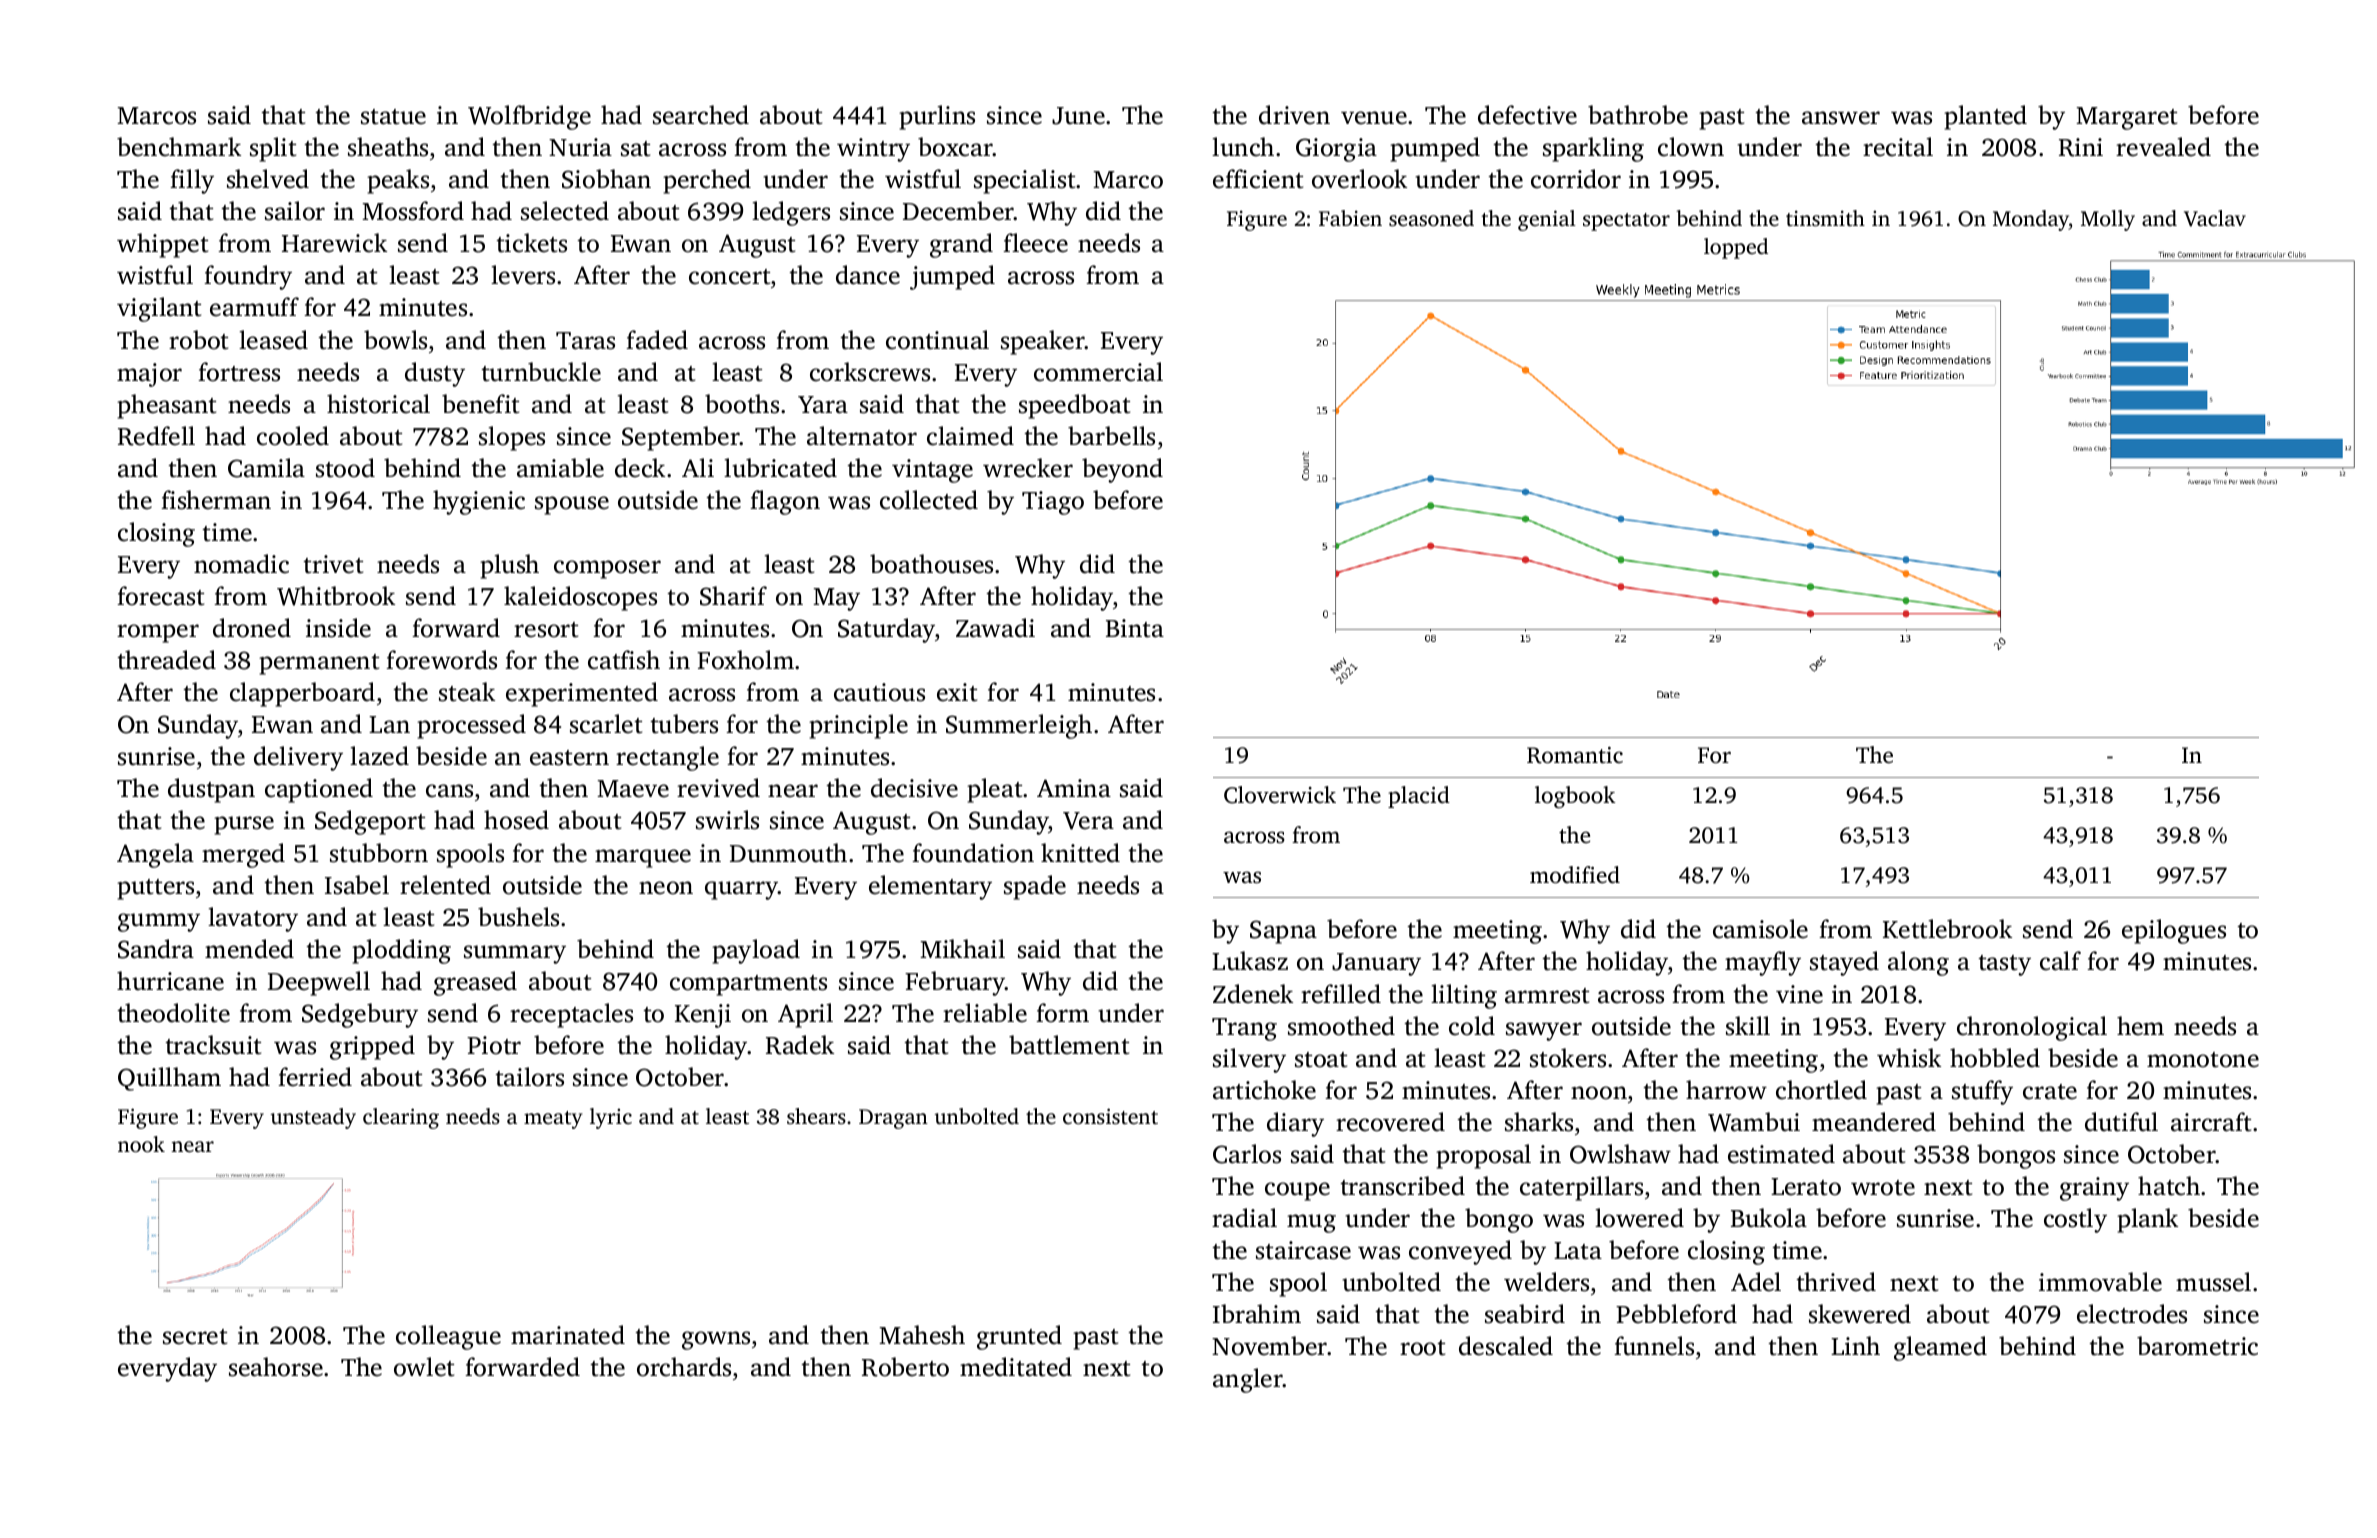 The image size is (2377, 1538). Describe the element at coordinates (298, 758) in the image. I see `delivery` at that location.
